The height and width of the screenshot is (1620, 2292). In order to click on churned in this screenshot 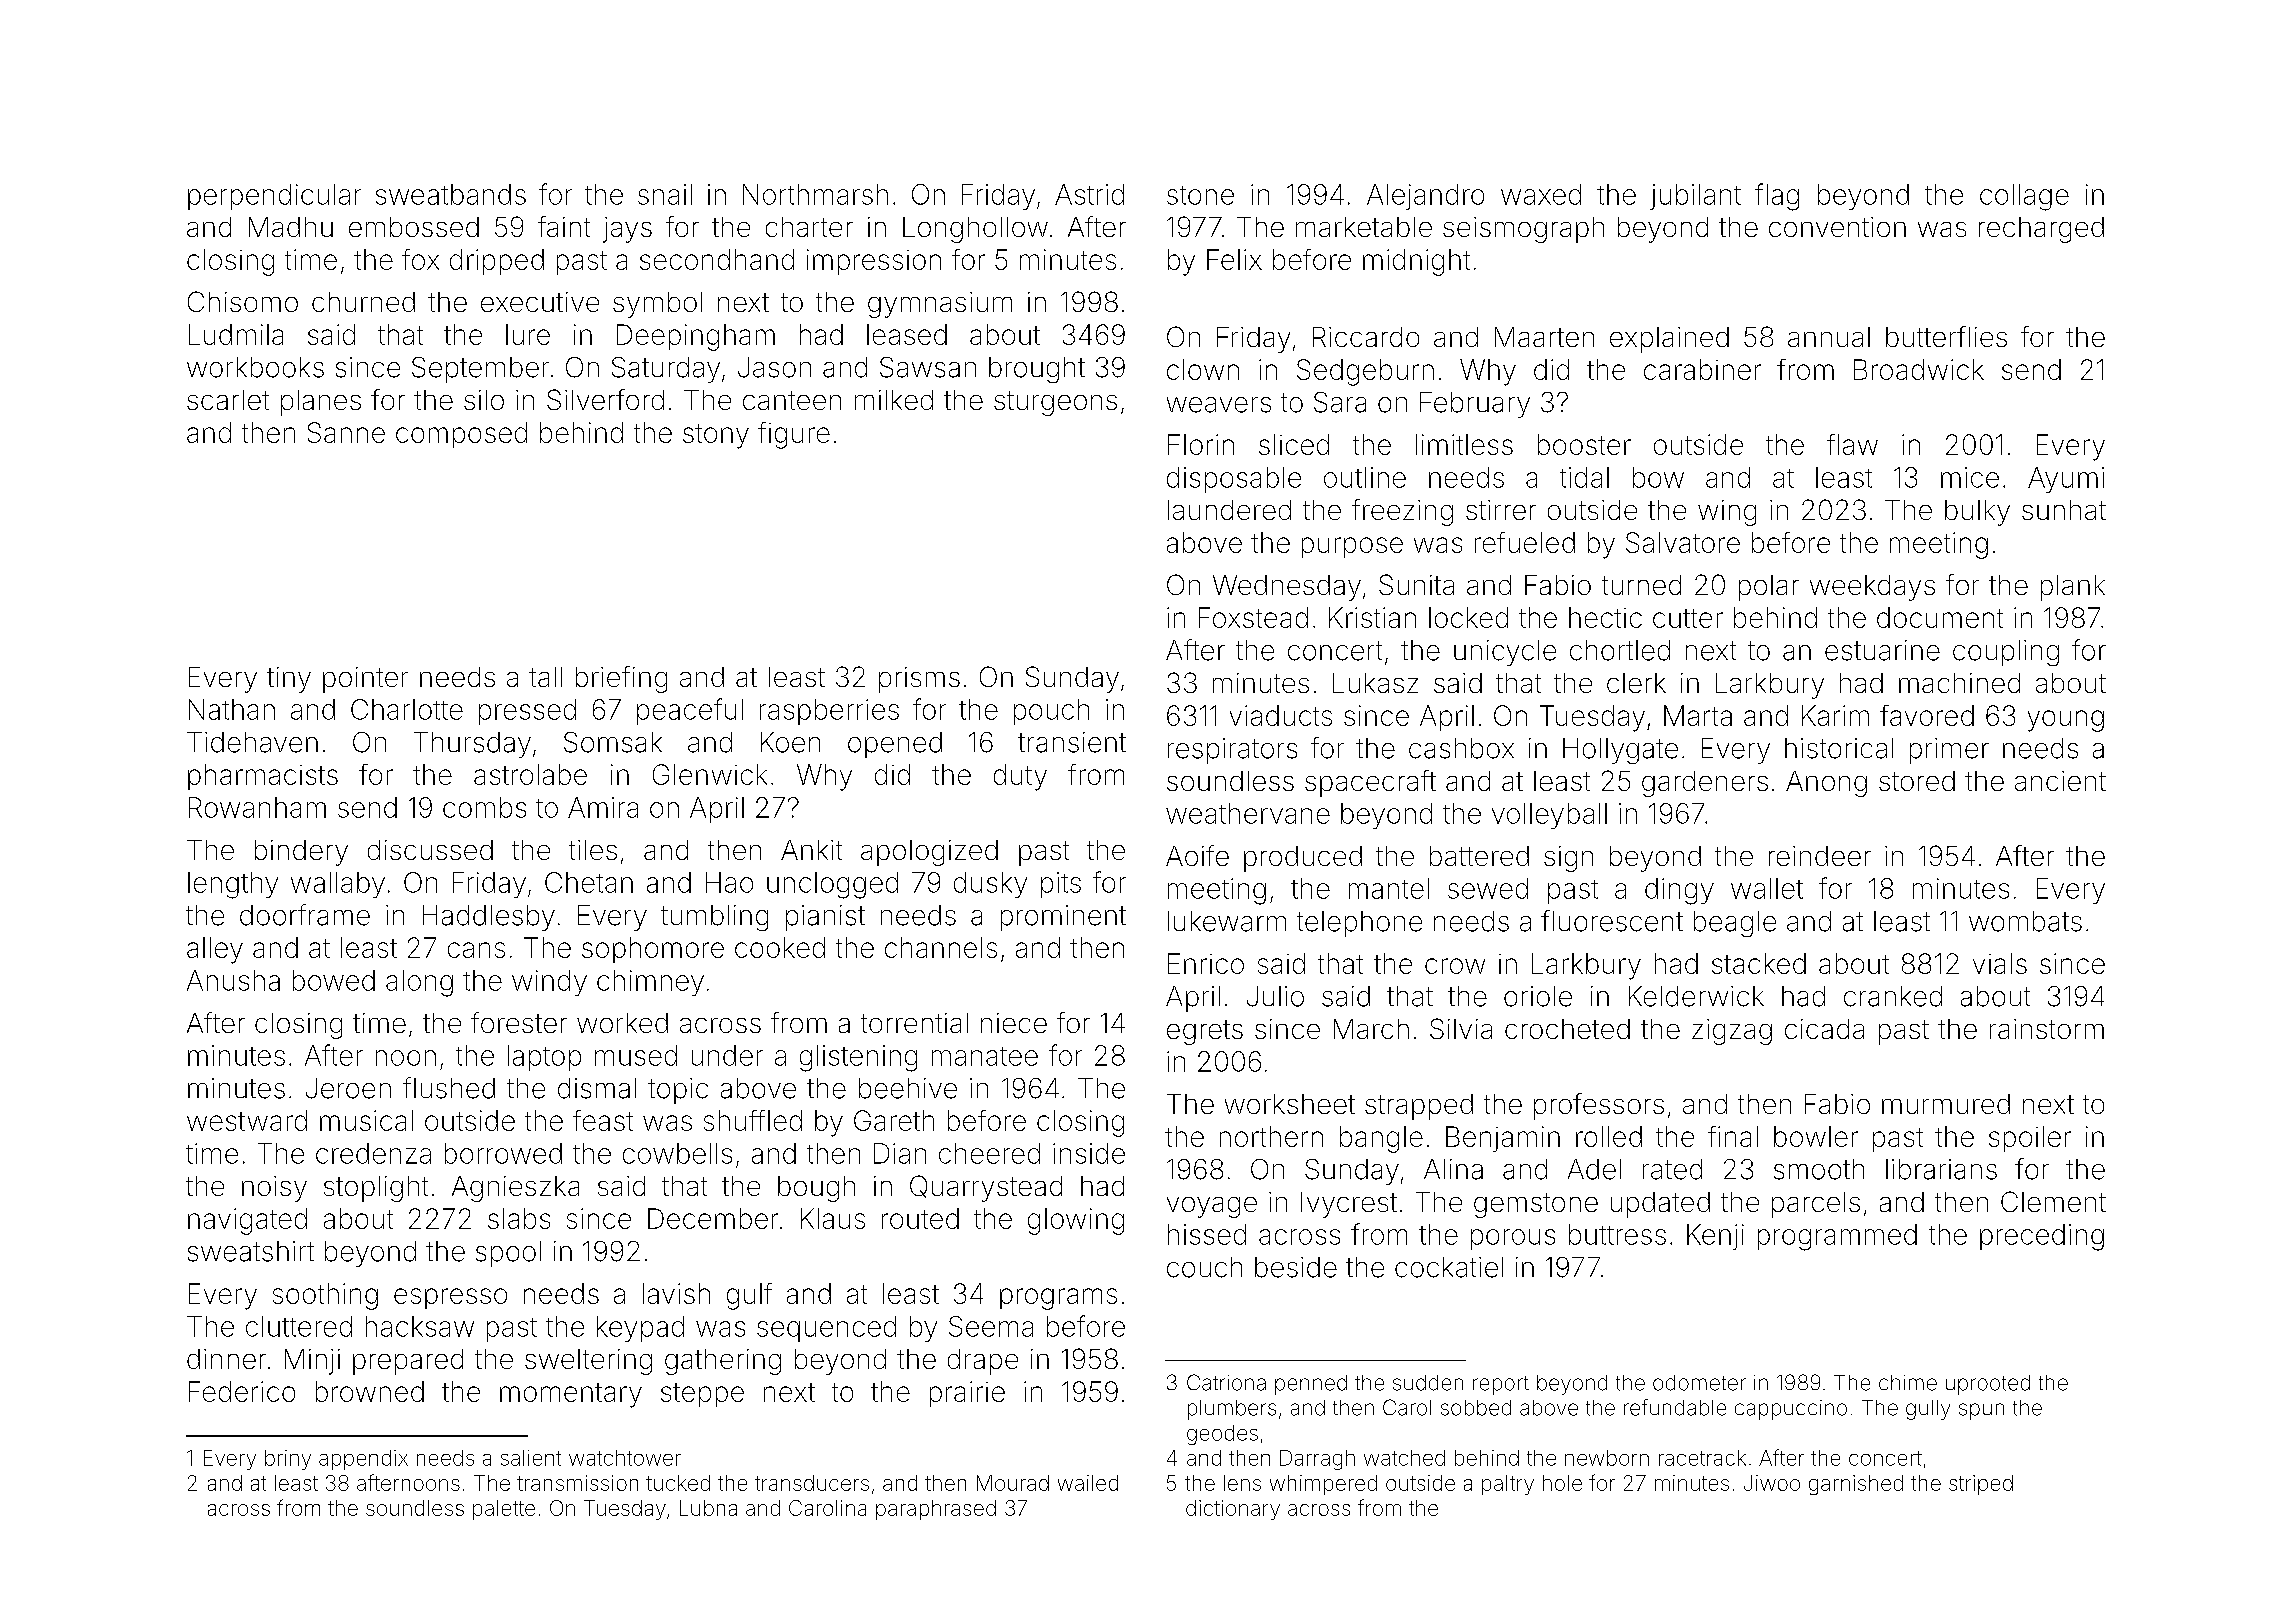, I will do `click(363, 302)`.
